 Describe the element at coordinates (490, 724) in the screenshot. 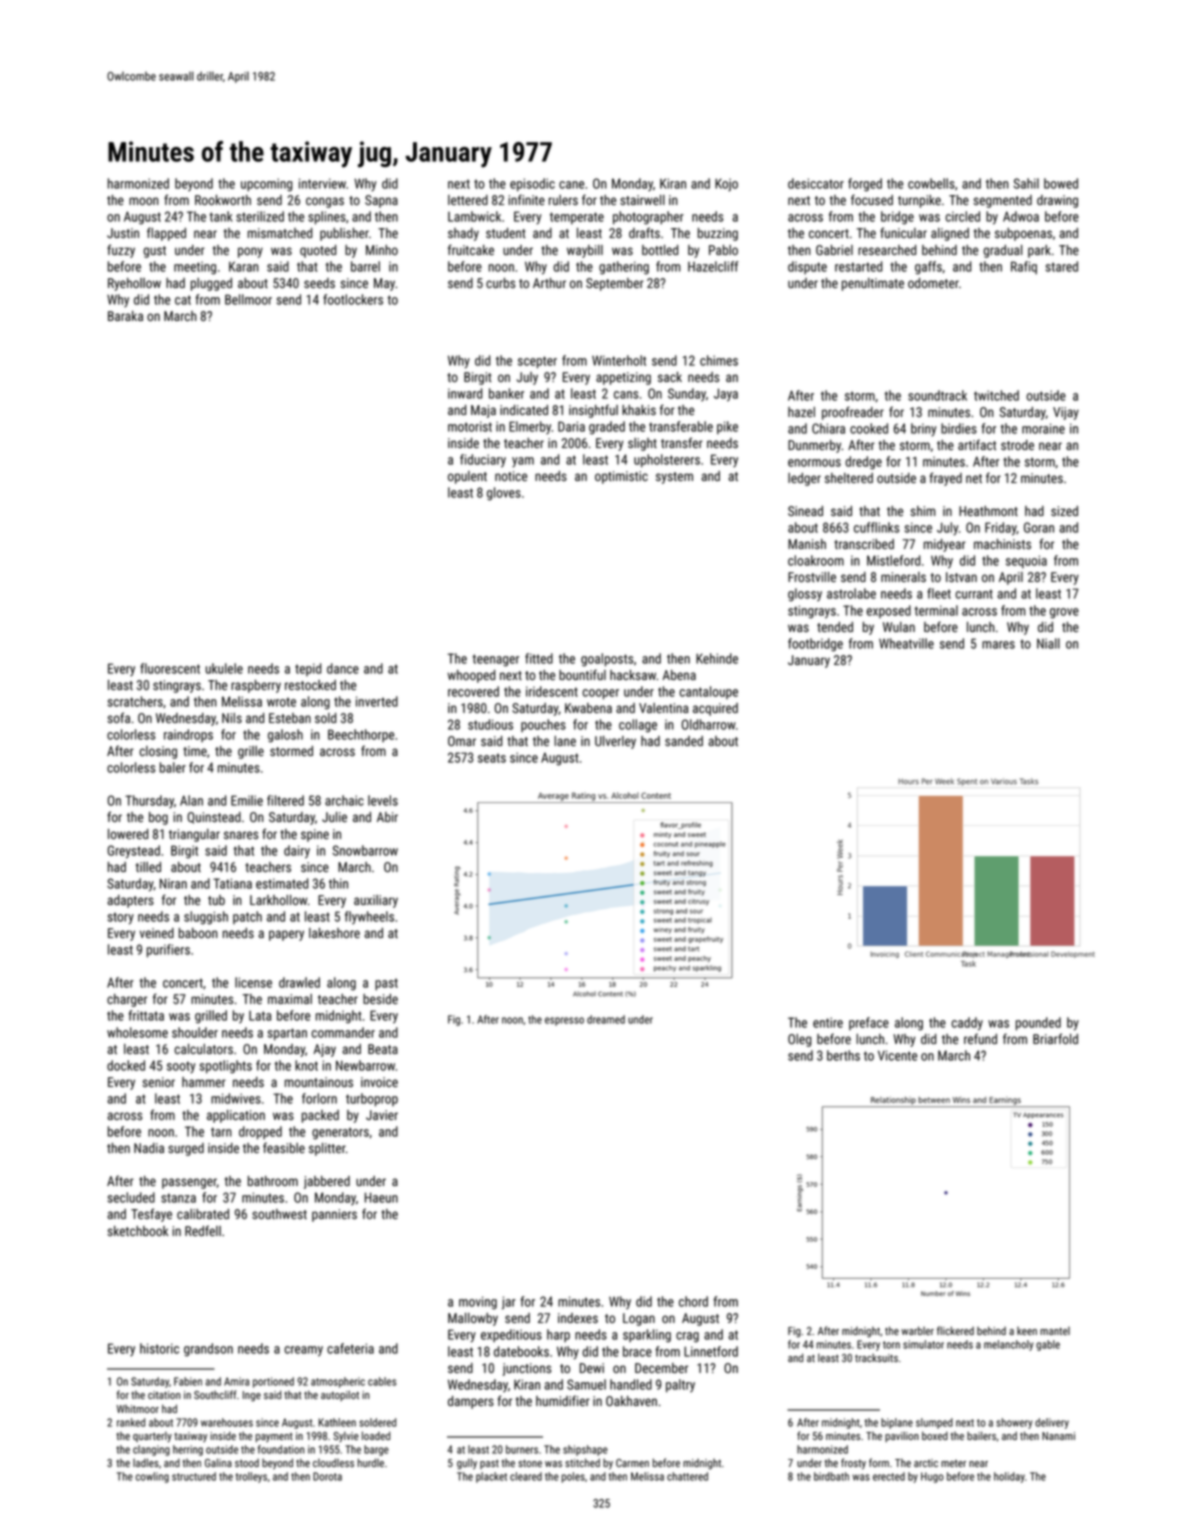

I see `studious` at that location.
